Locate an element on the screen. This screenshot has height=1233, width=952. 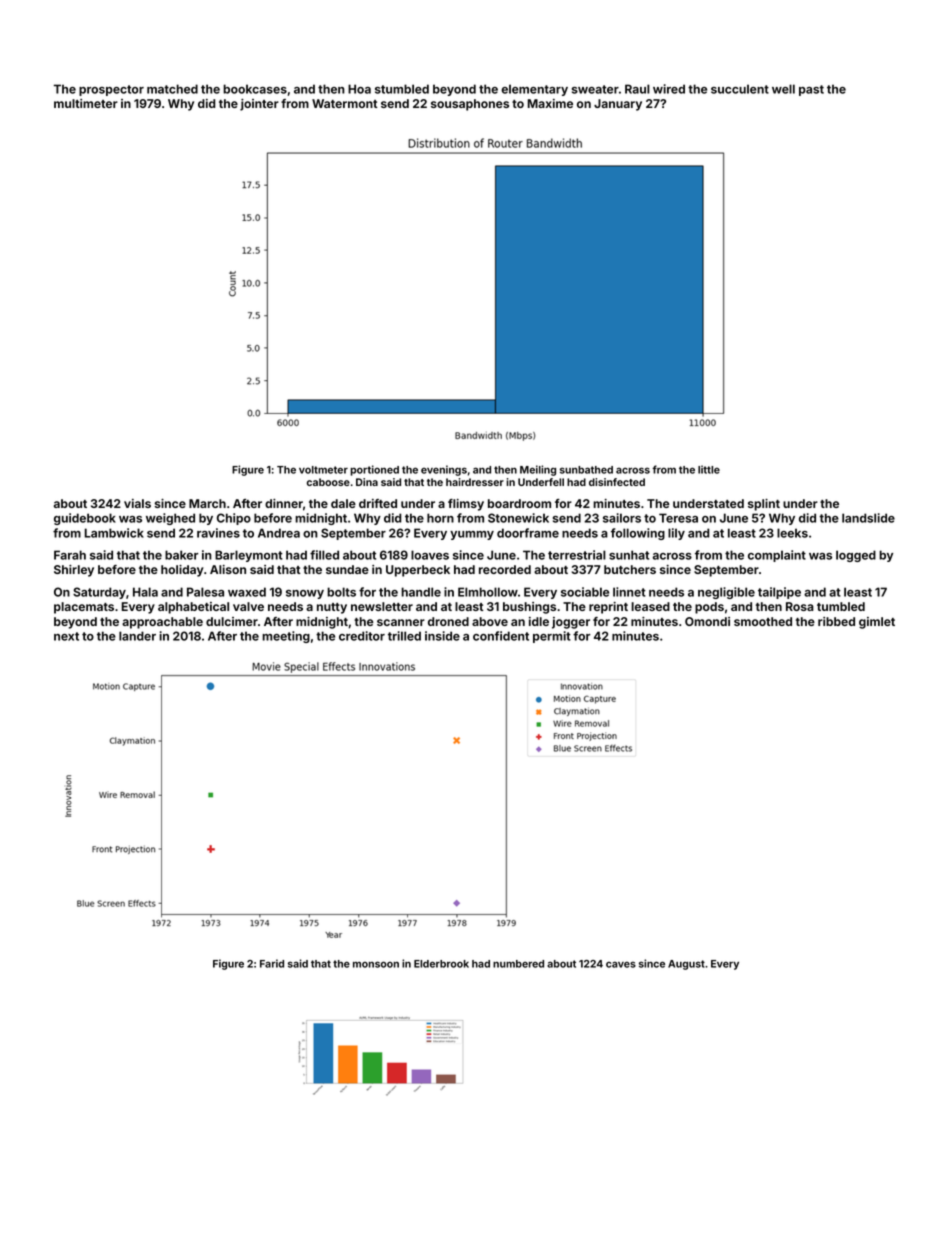
matched is located at coordinates (172, 89).
